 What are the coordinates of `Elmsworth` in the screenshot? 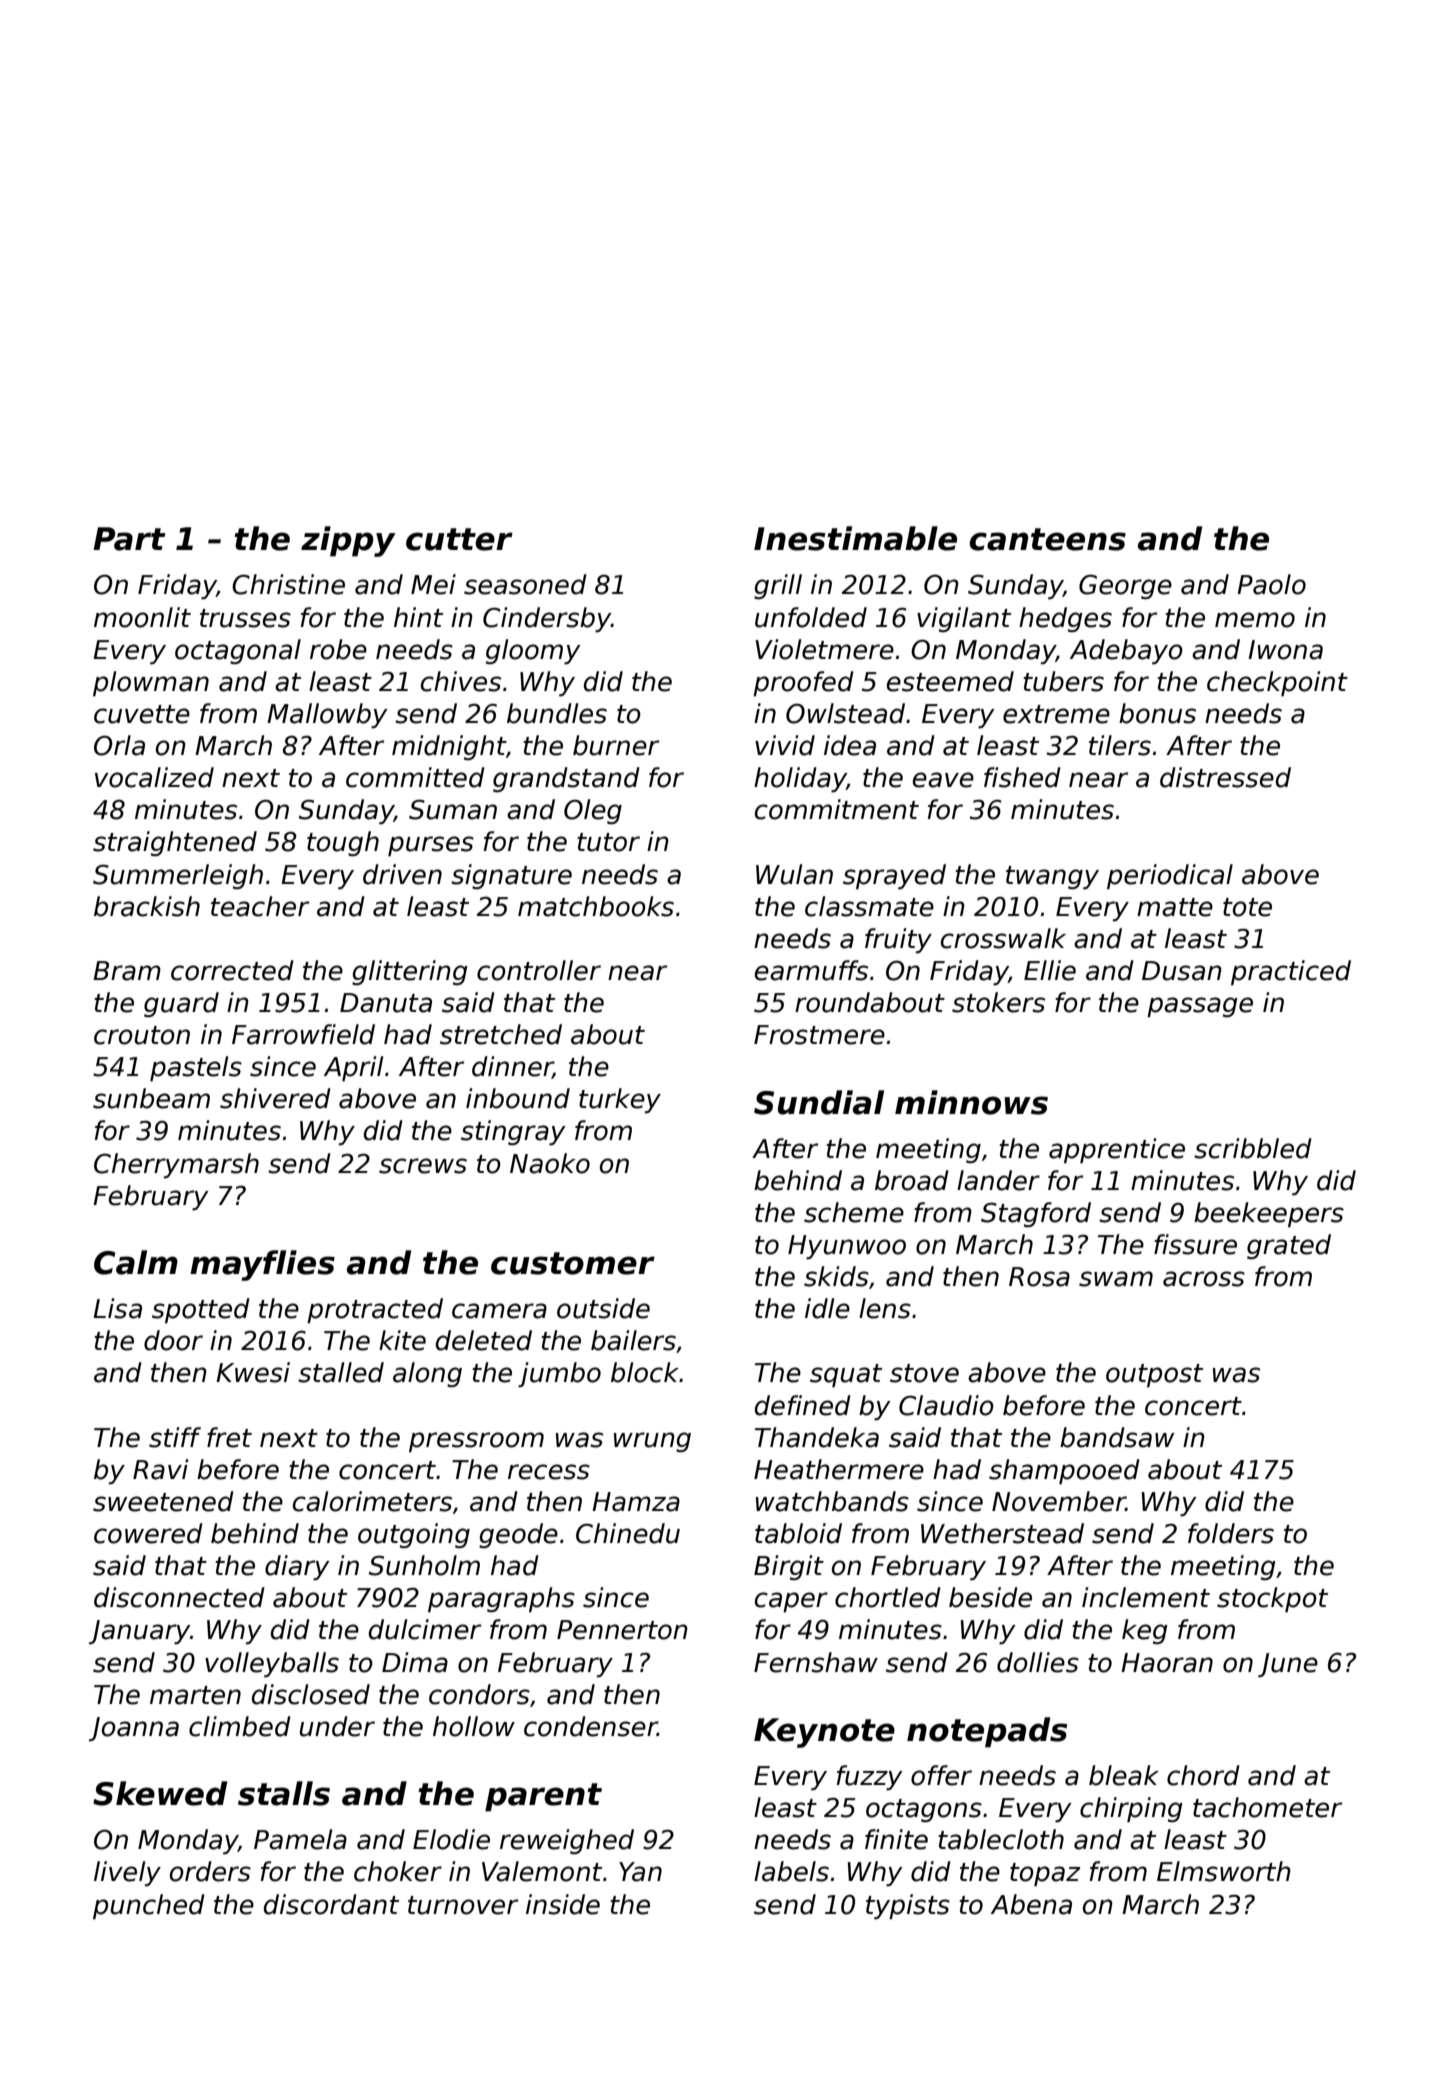 It's located at (1224, 1871).
